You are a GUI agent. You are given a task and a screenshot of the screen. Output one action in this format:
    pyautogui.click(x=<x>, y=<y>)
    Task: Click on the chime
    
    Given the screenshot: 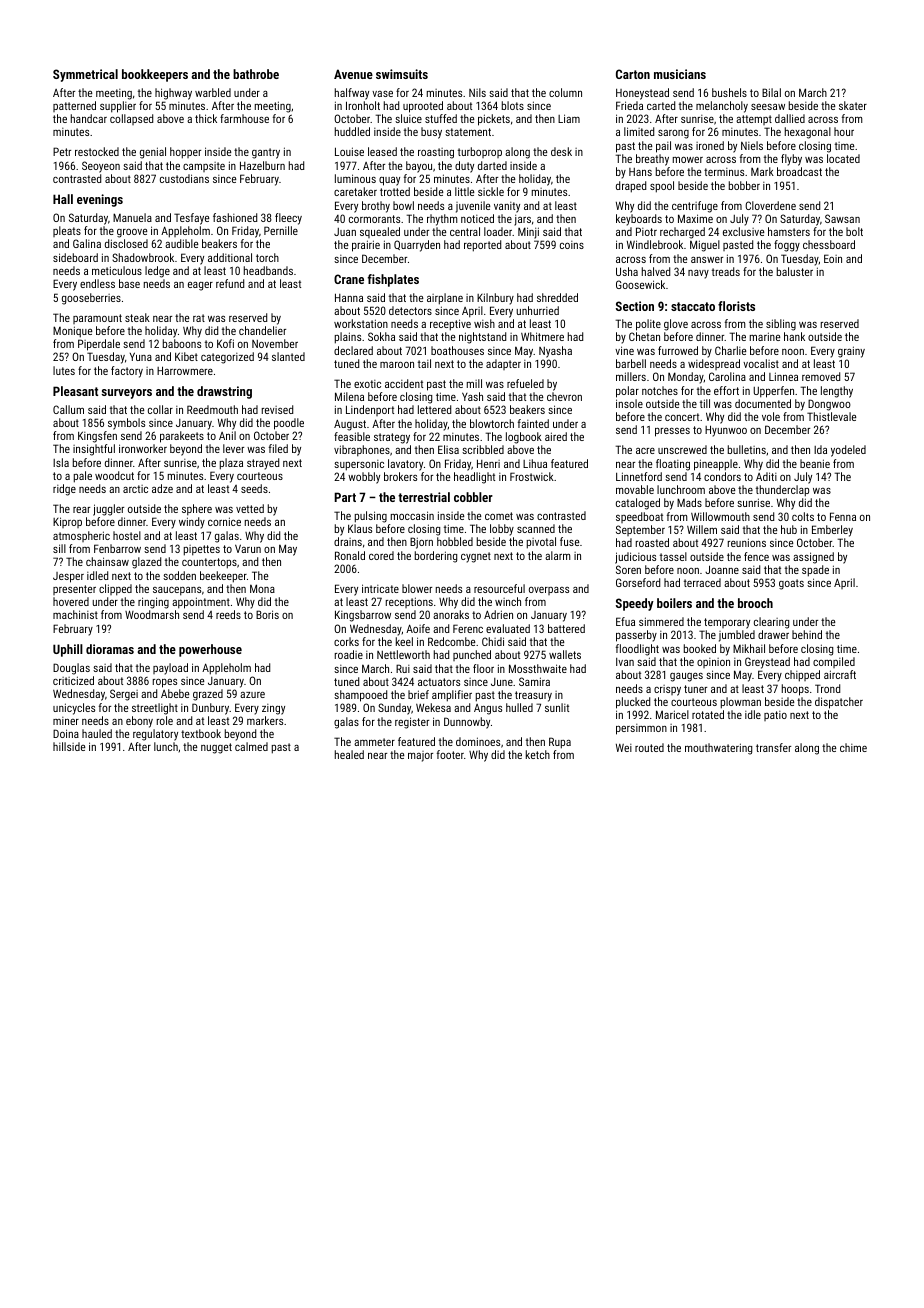 What is the action you would take?
    pyautogui.click(x=853, y=747)
